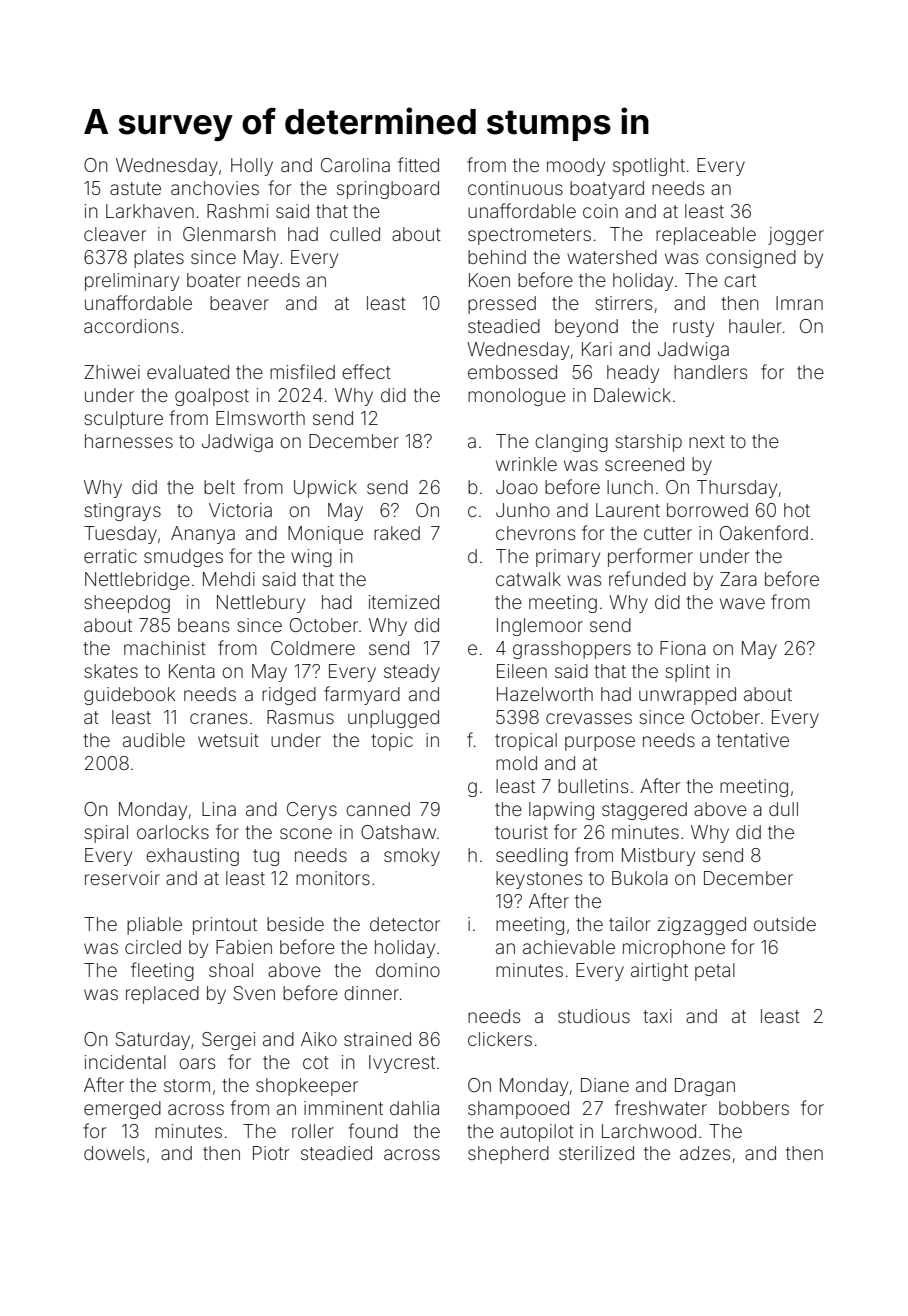 Image resolution: width=908 pixels, height=1316 pixels. What do you see at coordinates (607, 190) in the image?
I see `boatyard` at bounding box center [607, 190].
